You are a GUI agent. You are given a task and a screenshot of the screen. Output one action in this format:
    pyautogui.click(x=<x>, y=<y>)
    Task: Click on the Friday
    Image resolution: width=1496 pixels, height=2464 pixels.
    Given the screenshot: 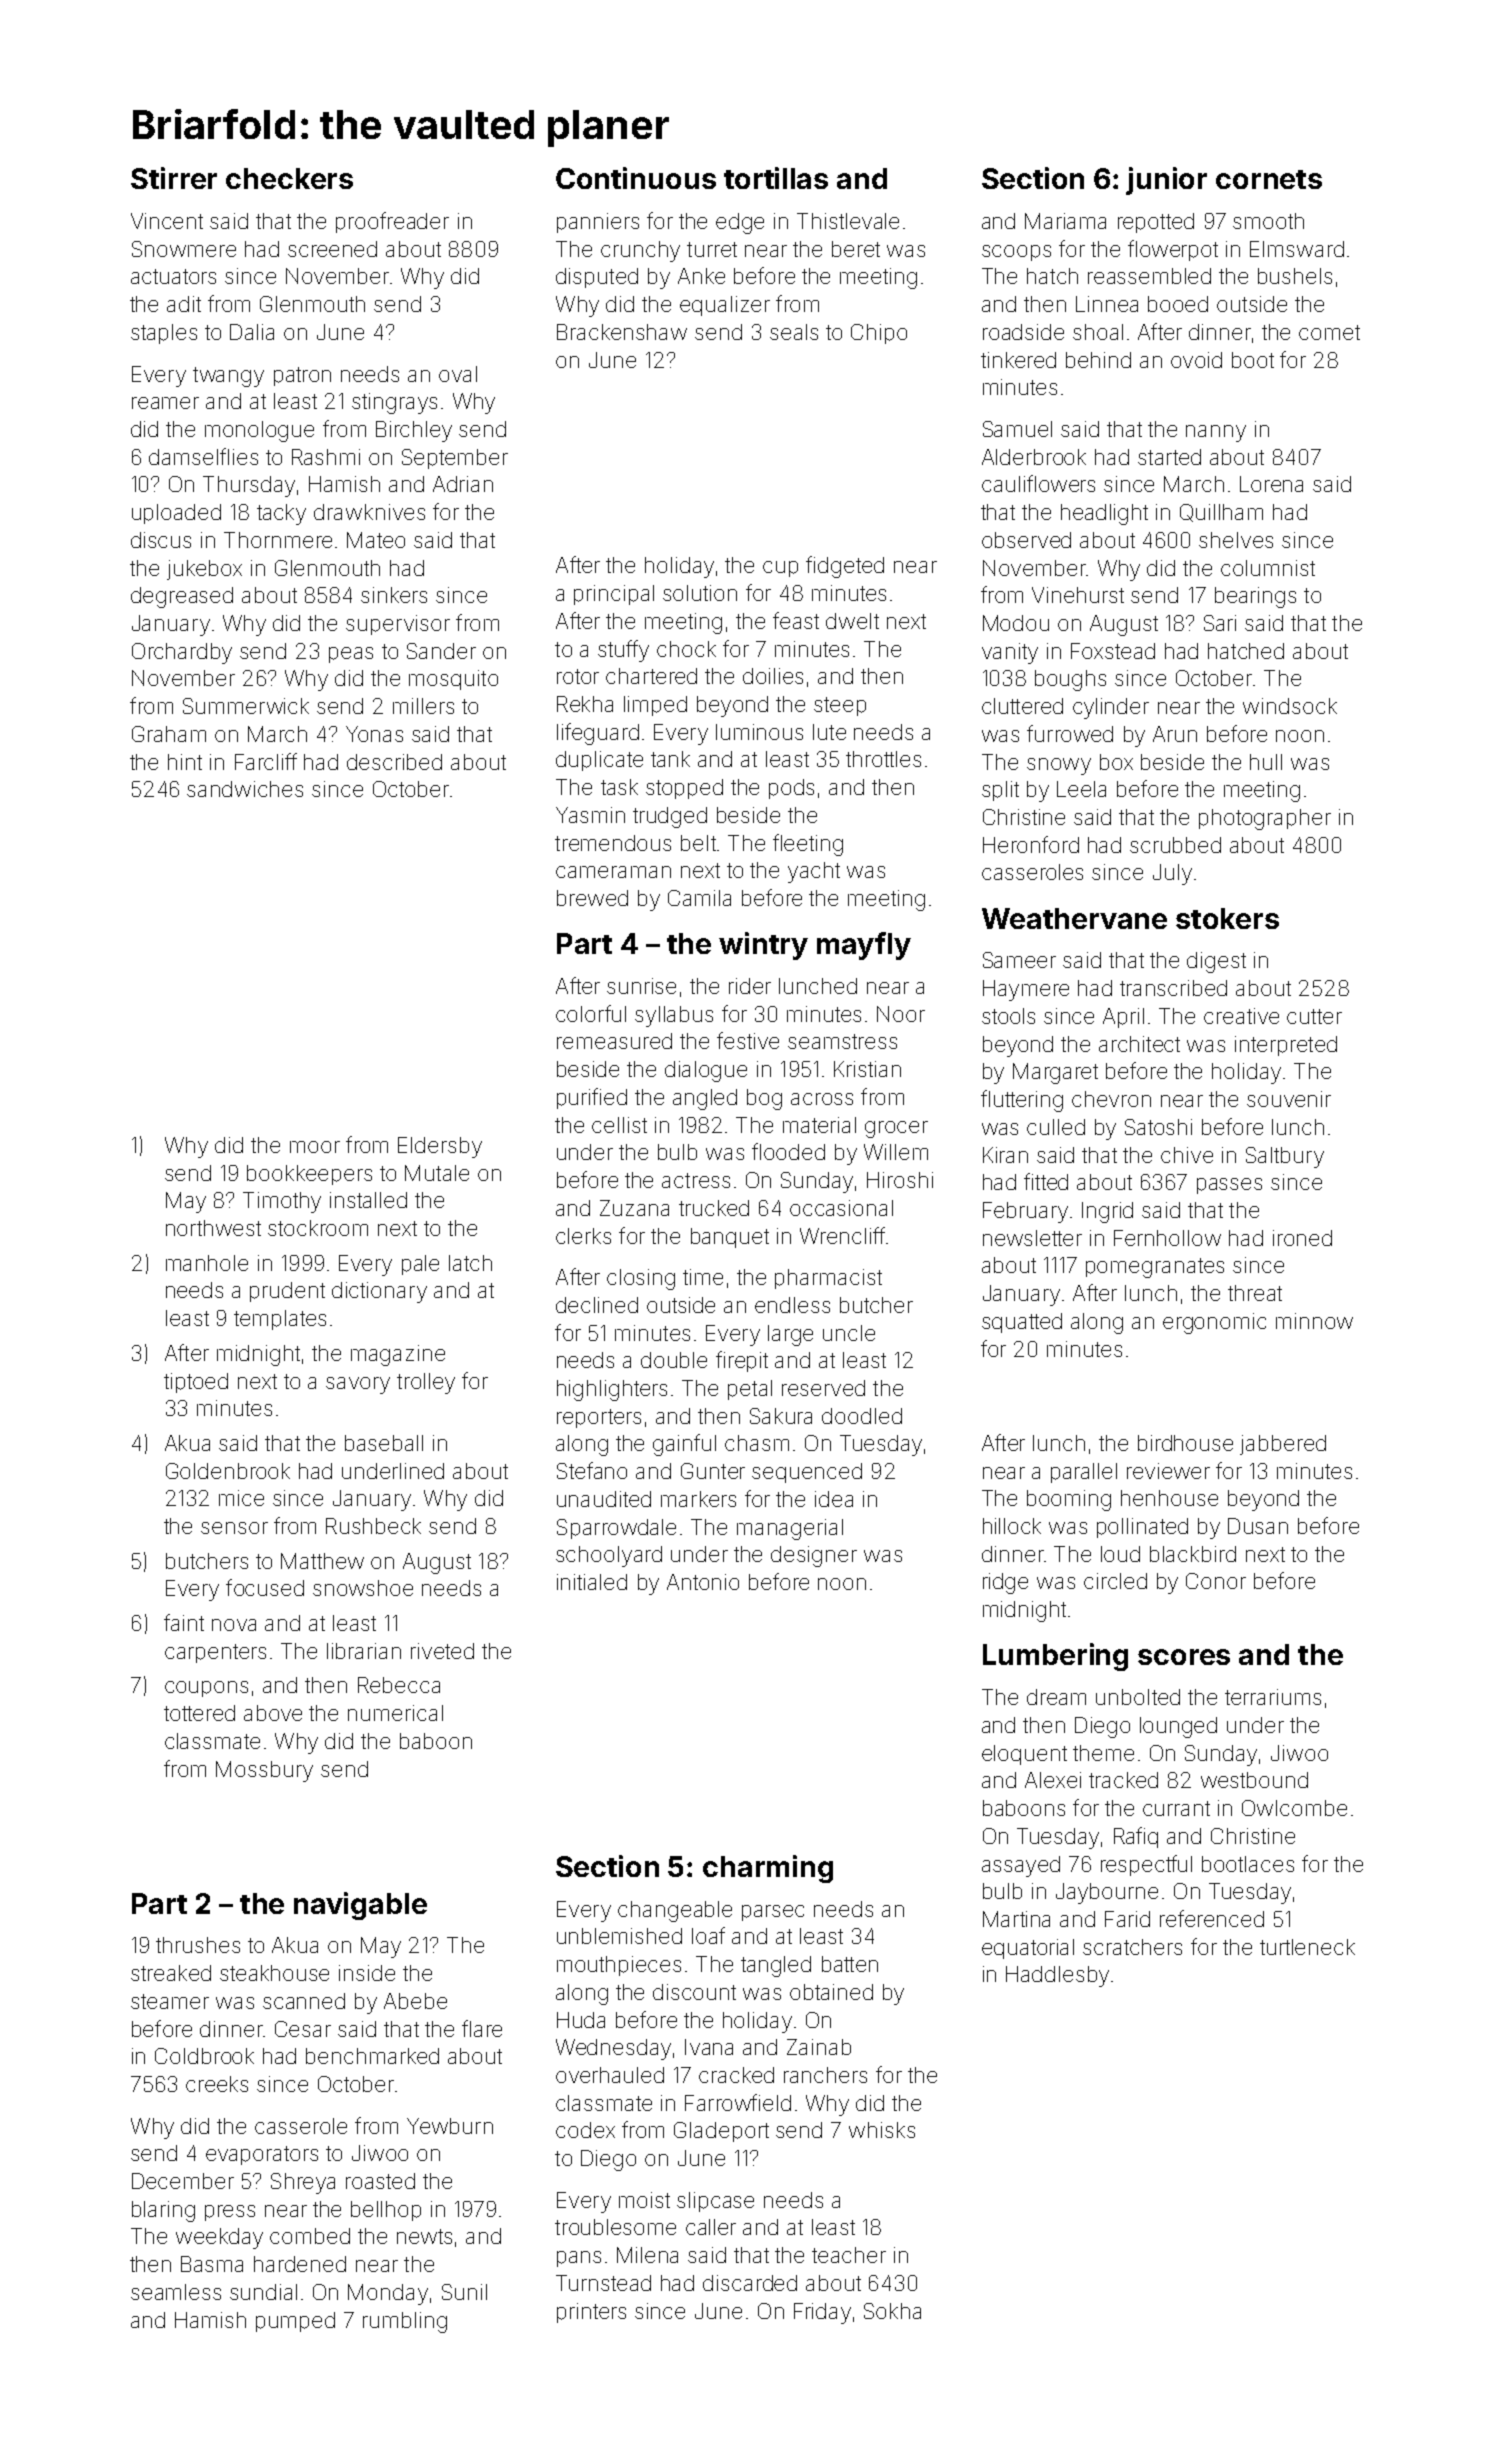 What is the action you would take?
    pyautogui.click(x=822, y=2313)
